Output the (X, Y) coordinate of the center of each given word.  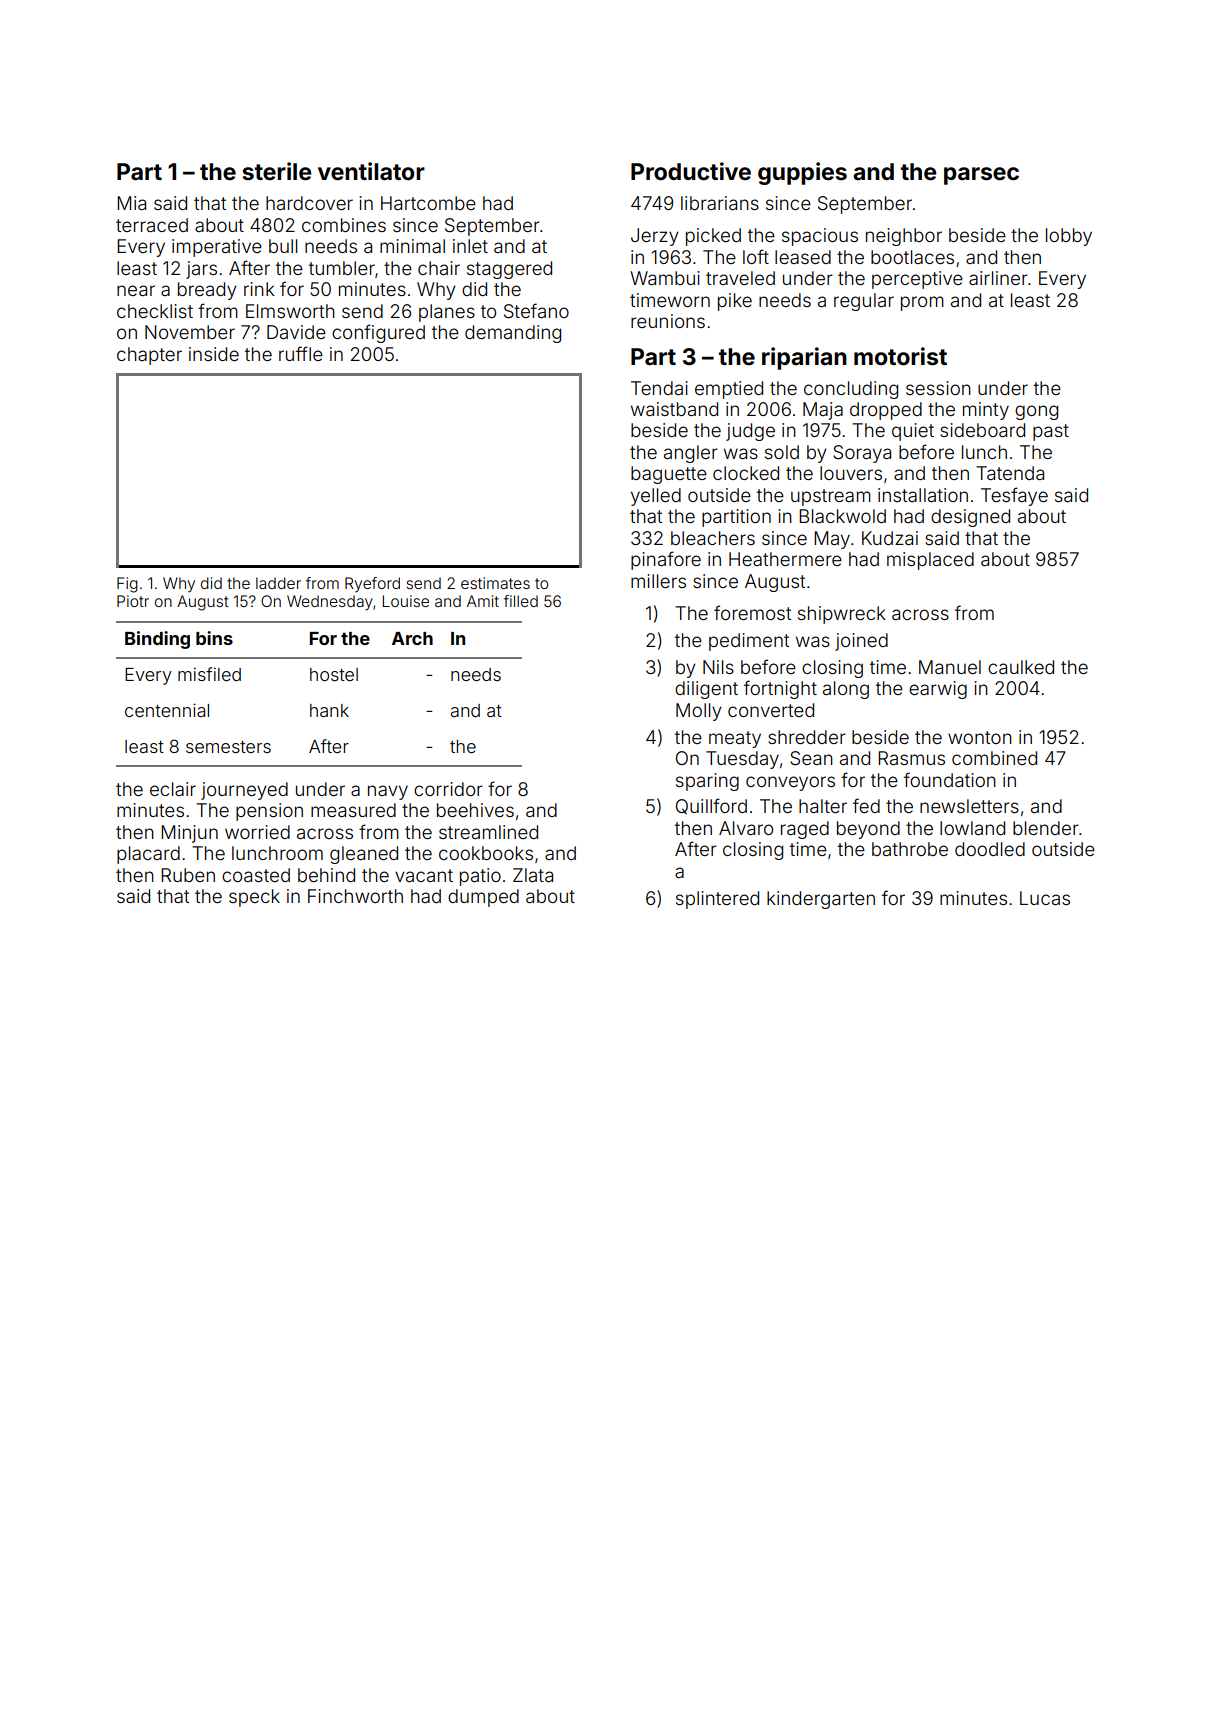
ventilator (371, 171)
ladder (278, 583)
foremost (752, 612)
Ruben (188, 875)
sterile (277, 171)
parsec (981, 176)
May (832, 540)
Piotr (133, 601)
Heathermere (785, 559)
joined (861, 642)
